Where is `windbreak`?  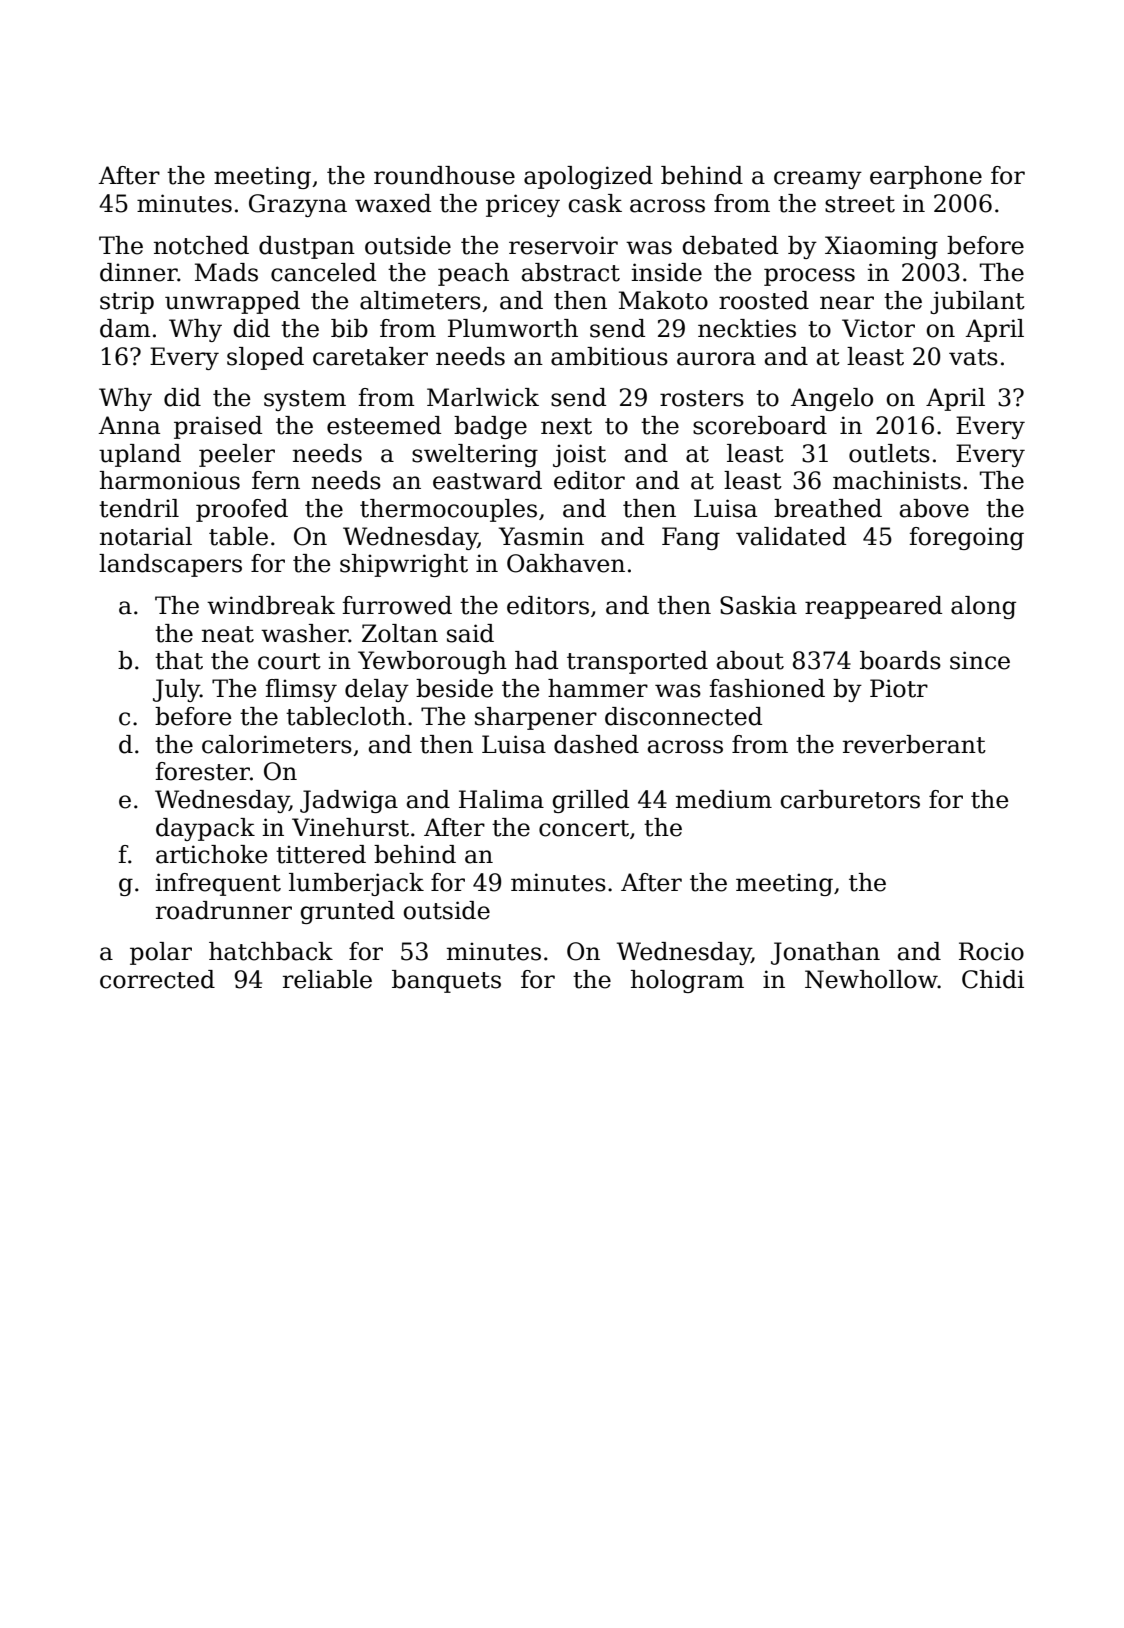
windbreak is located at coordinates (271, 605).
